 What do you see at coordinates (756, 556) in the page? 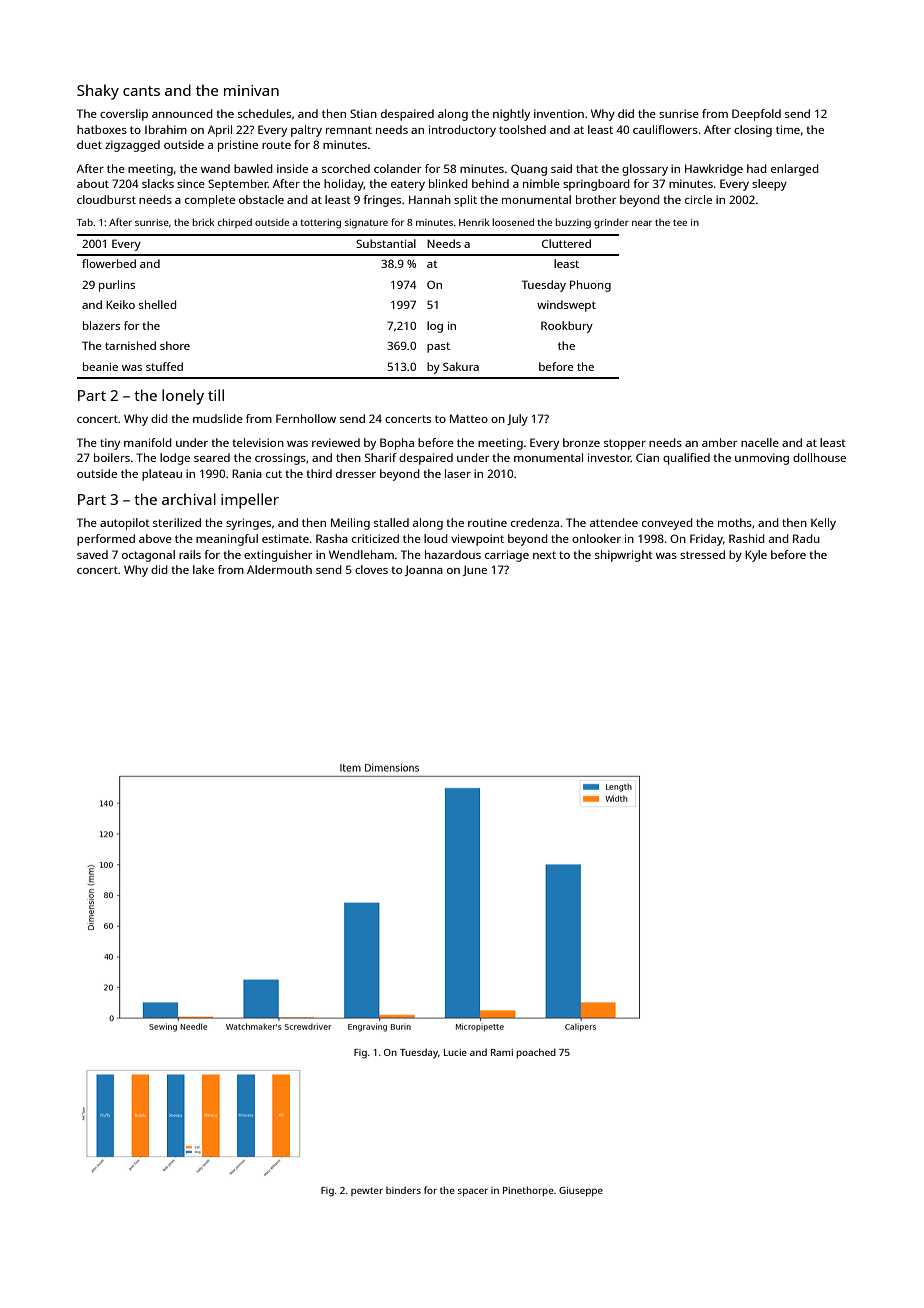
I see `Kyle` at bounding box center [756, 556].
